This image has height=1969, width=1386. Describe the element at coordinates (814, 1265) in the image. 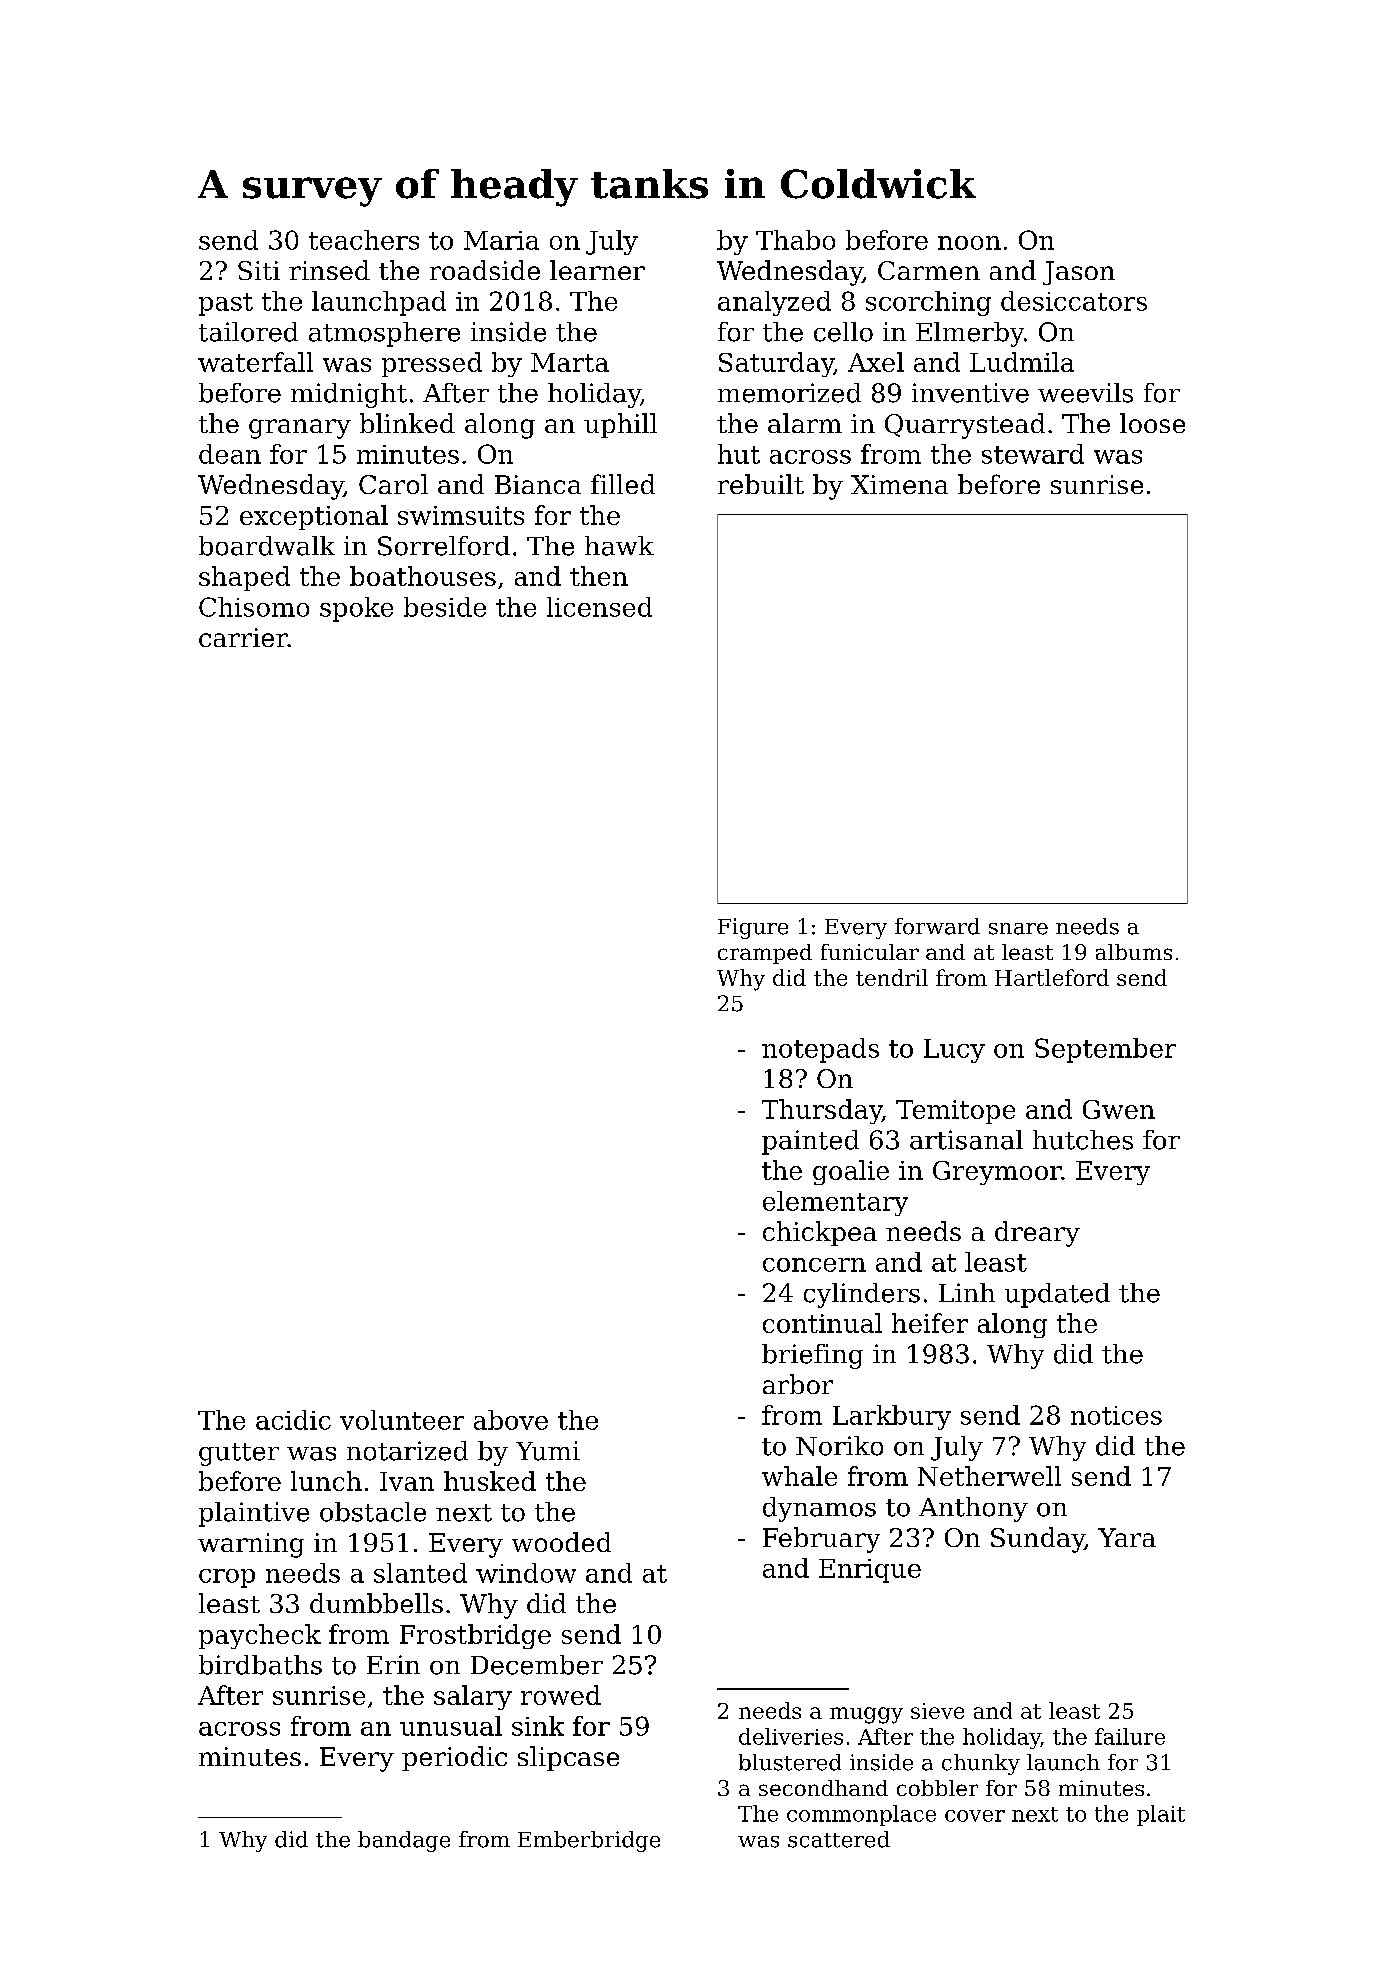

I see `concern` at that location.
